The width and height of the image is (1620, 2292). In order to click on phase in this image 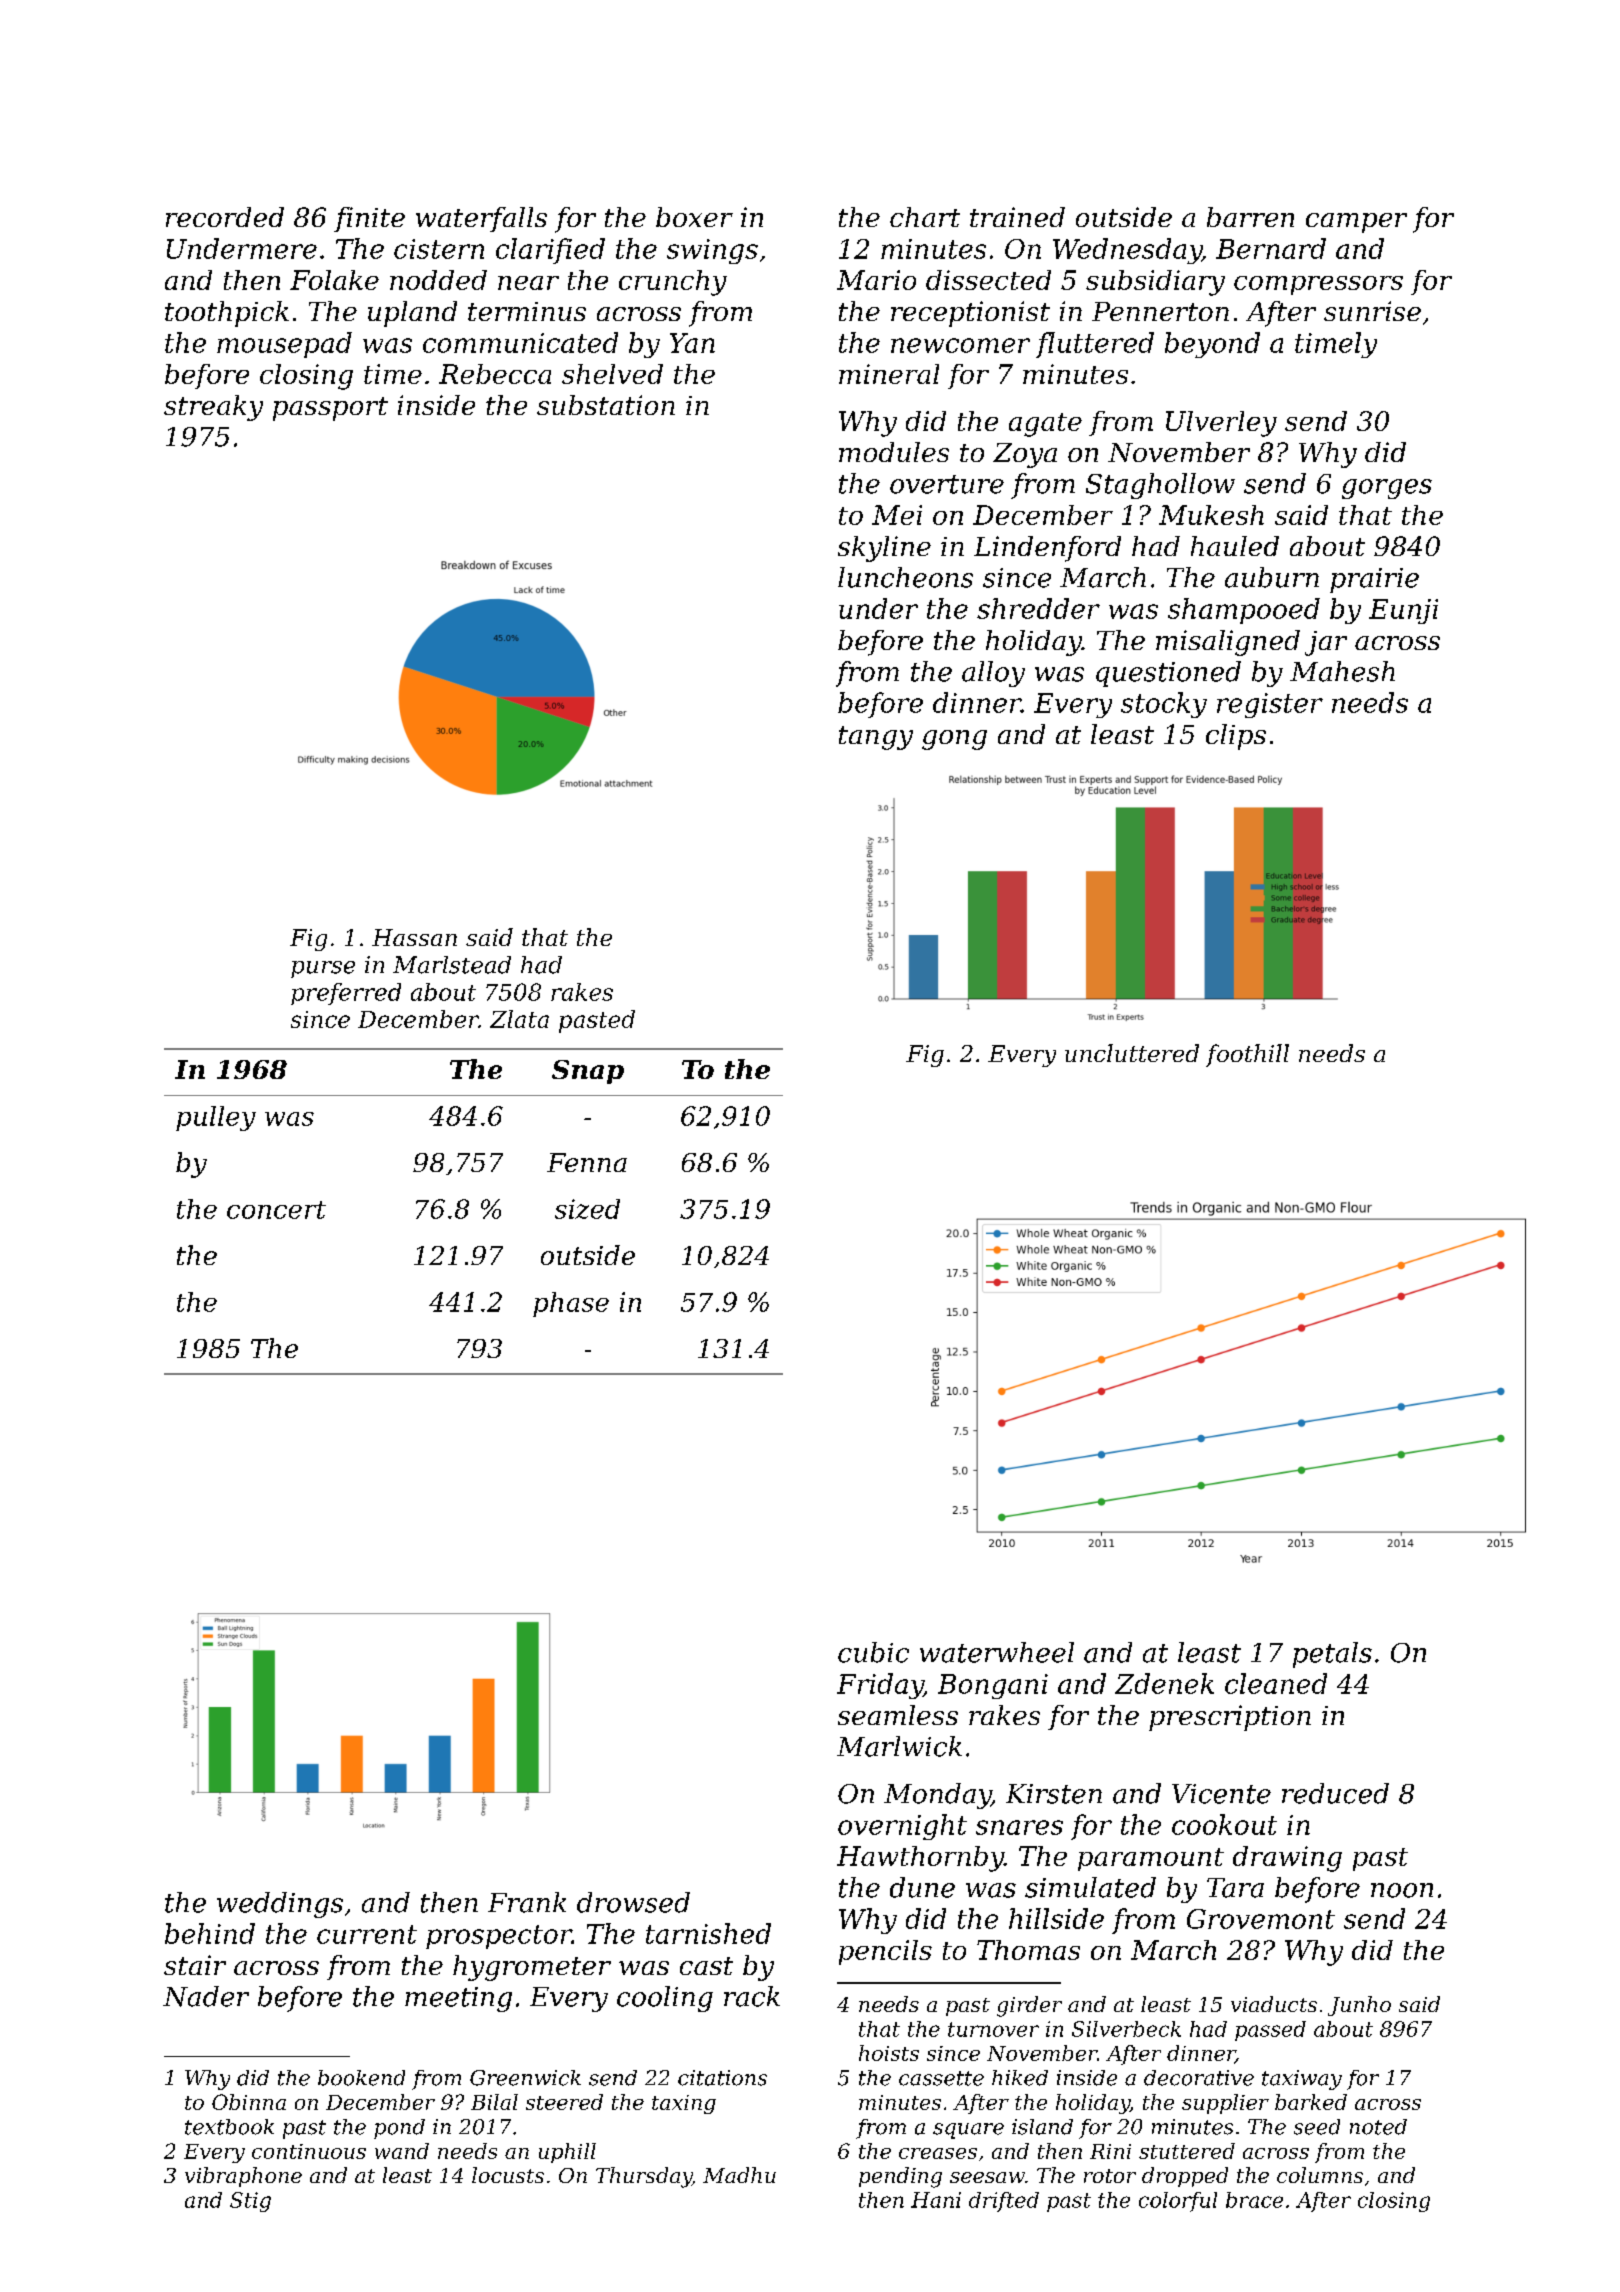, I will do `click(571, 1304)`.
